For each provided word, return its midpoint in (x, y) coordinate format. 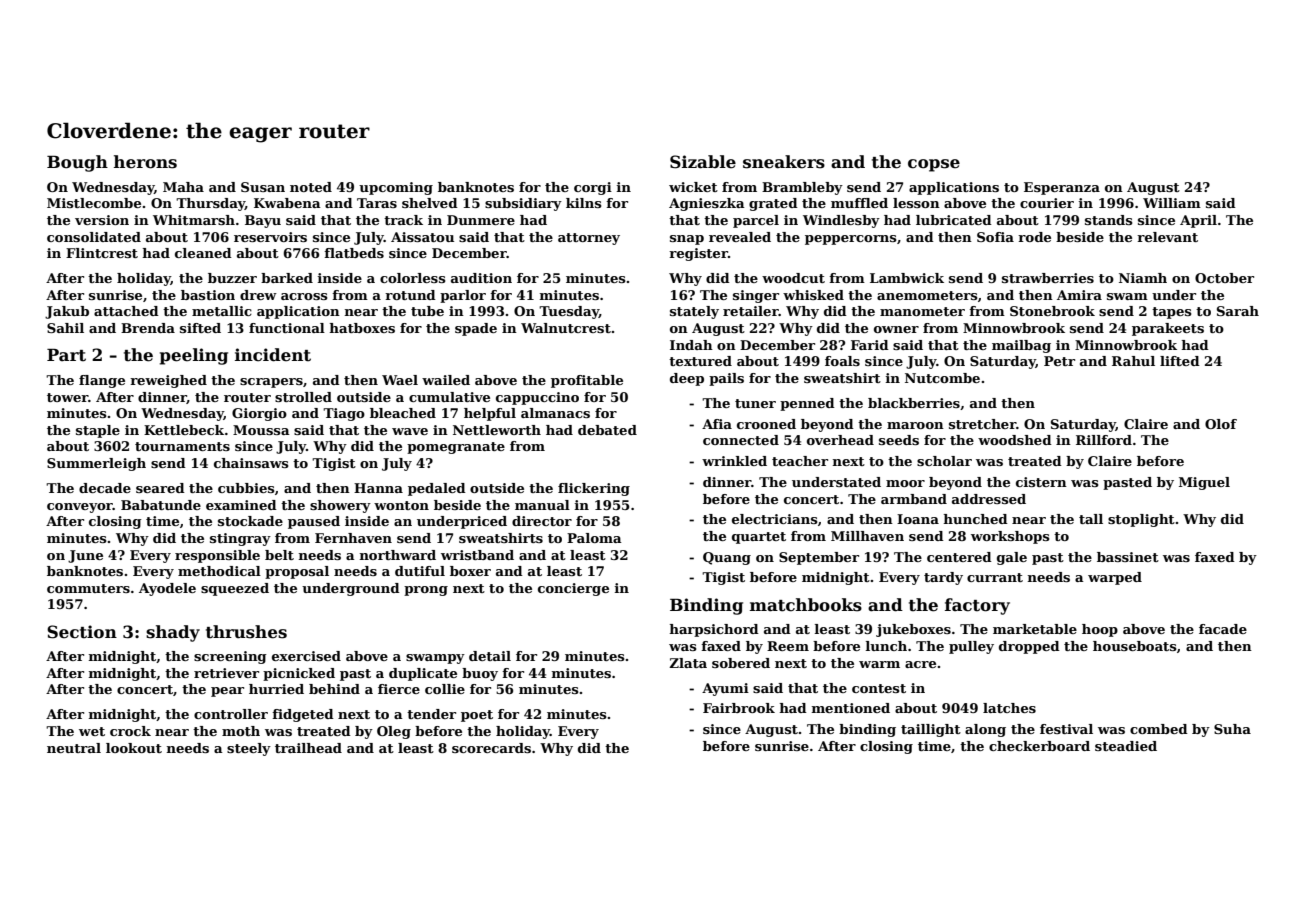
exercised (306, 656)
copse (934, 165)
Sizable (703, 162)
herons (145, 162)
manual (542, 505)
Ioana (918, 519)
